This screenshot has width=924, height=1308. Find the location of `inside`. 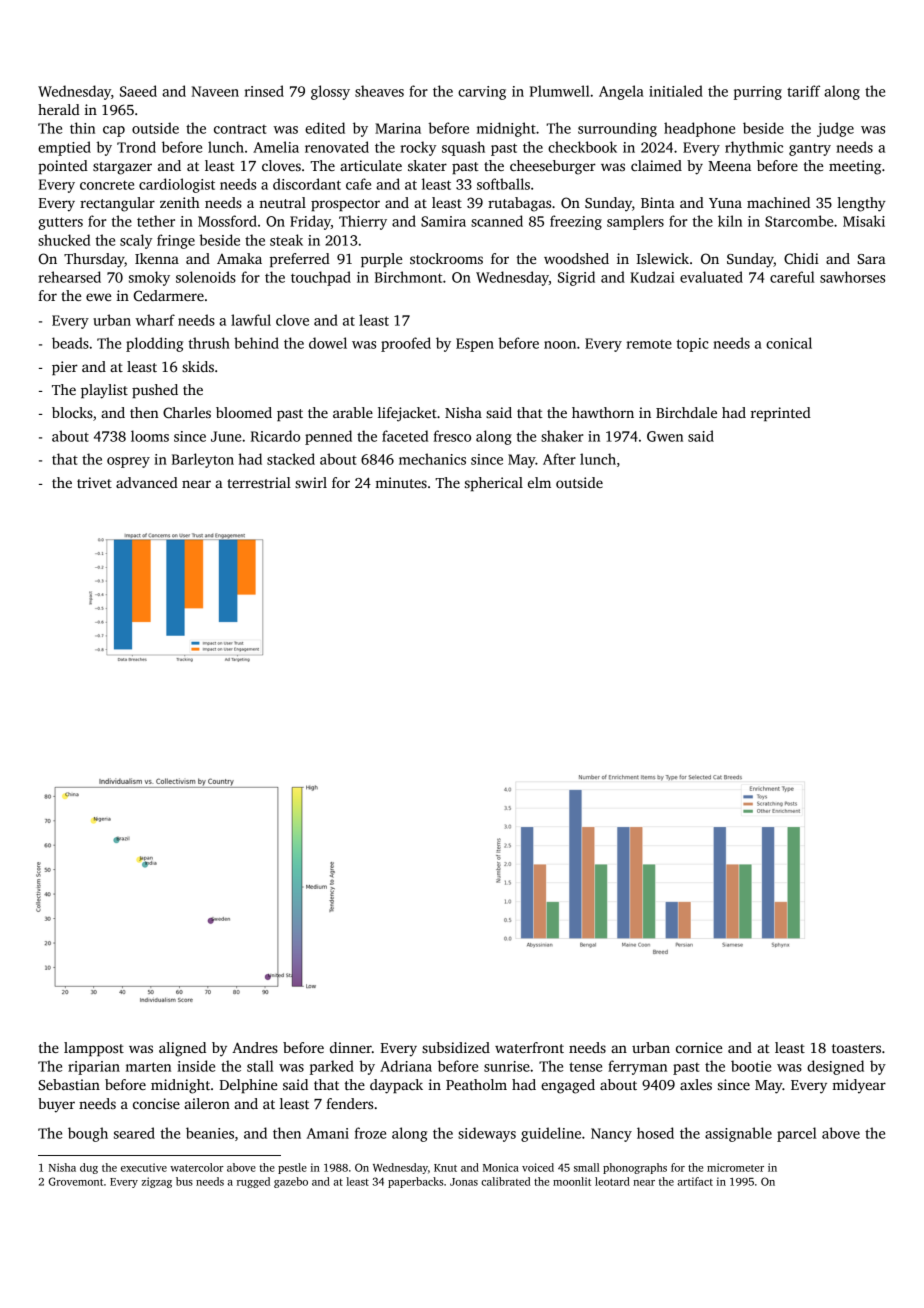

inside is located at coordinates (196, 1066).
